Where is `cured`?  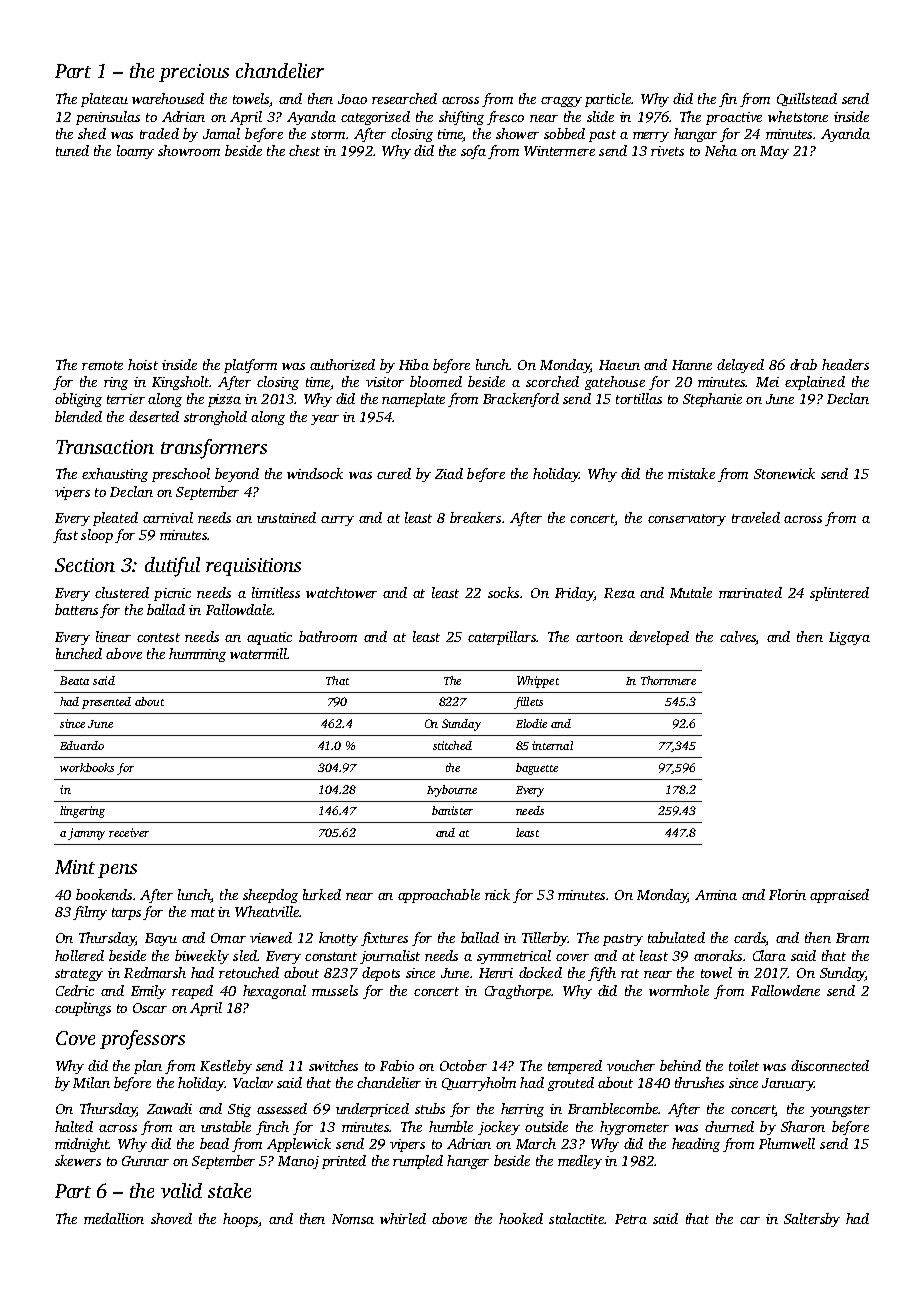 cured is located at coordinates (394, 473).
